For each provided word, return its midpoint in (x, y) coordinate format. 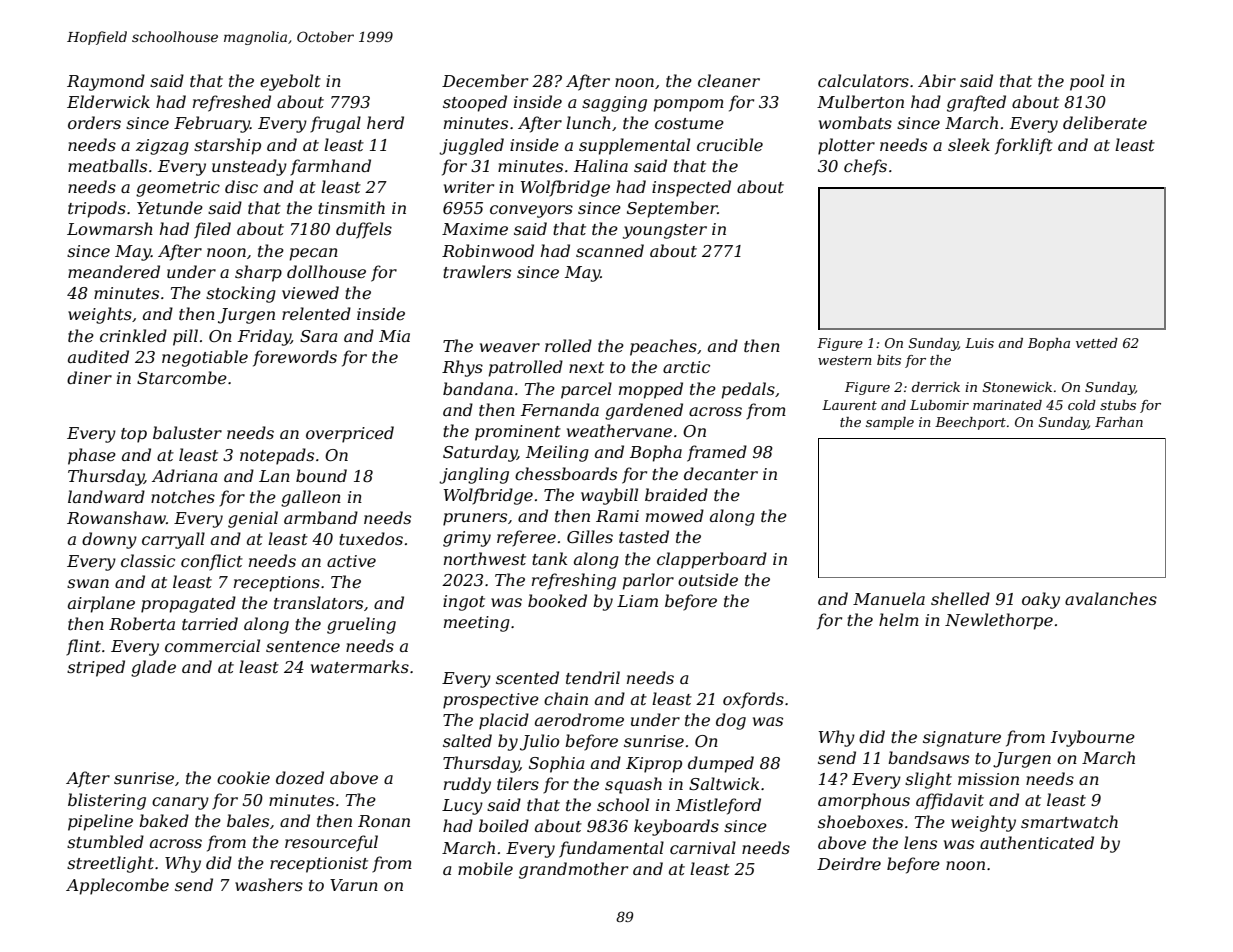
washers (269, 884)
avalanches (1111, 598)
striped (96, 668)
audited (98, 356)
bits (889, 360)
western (845, 360)
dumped (721, 764)
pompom (689, 105)
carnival (703, 847)
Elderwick (108, 101)
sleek (969, 144)
